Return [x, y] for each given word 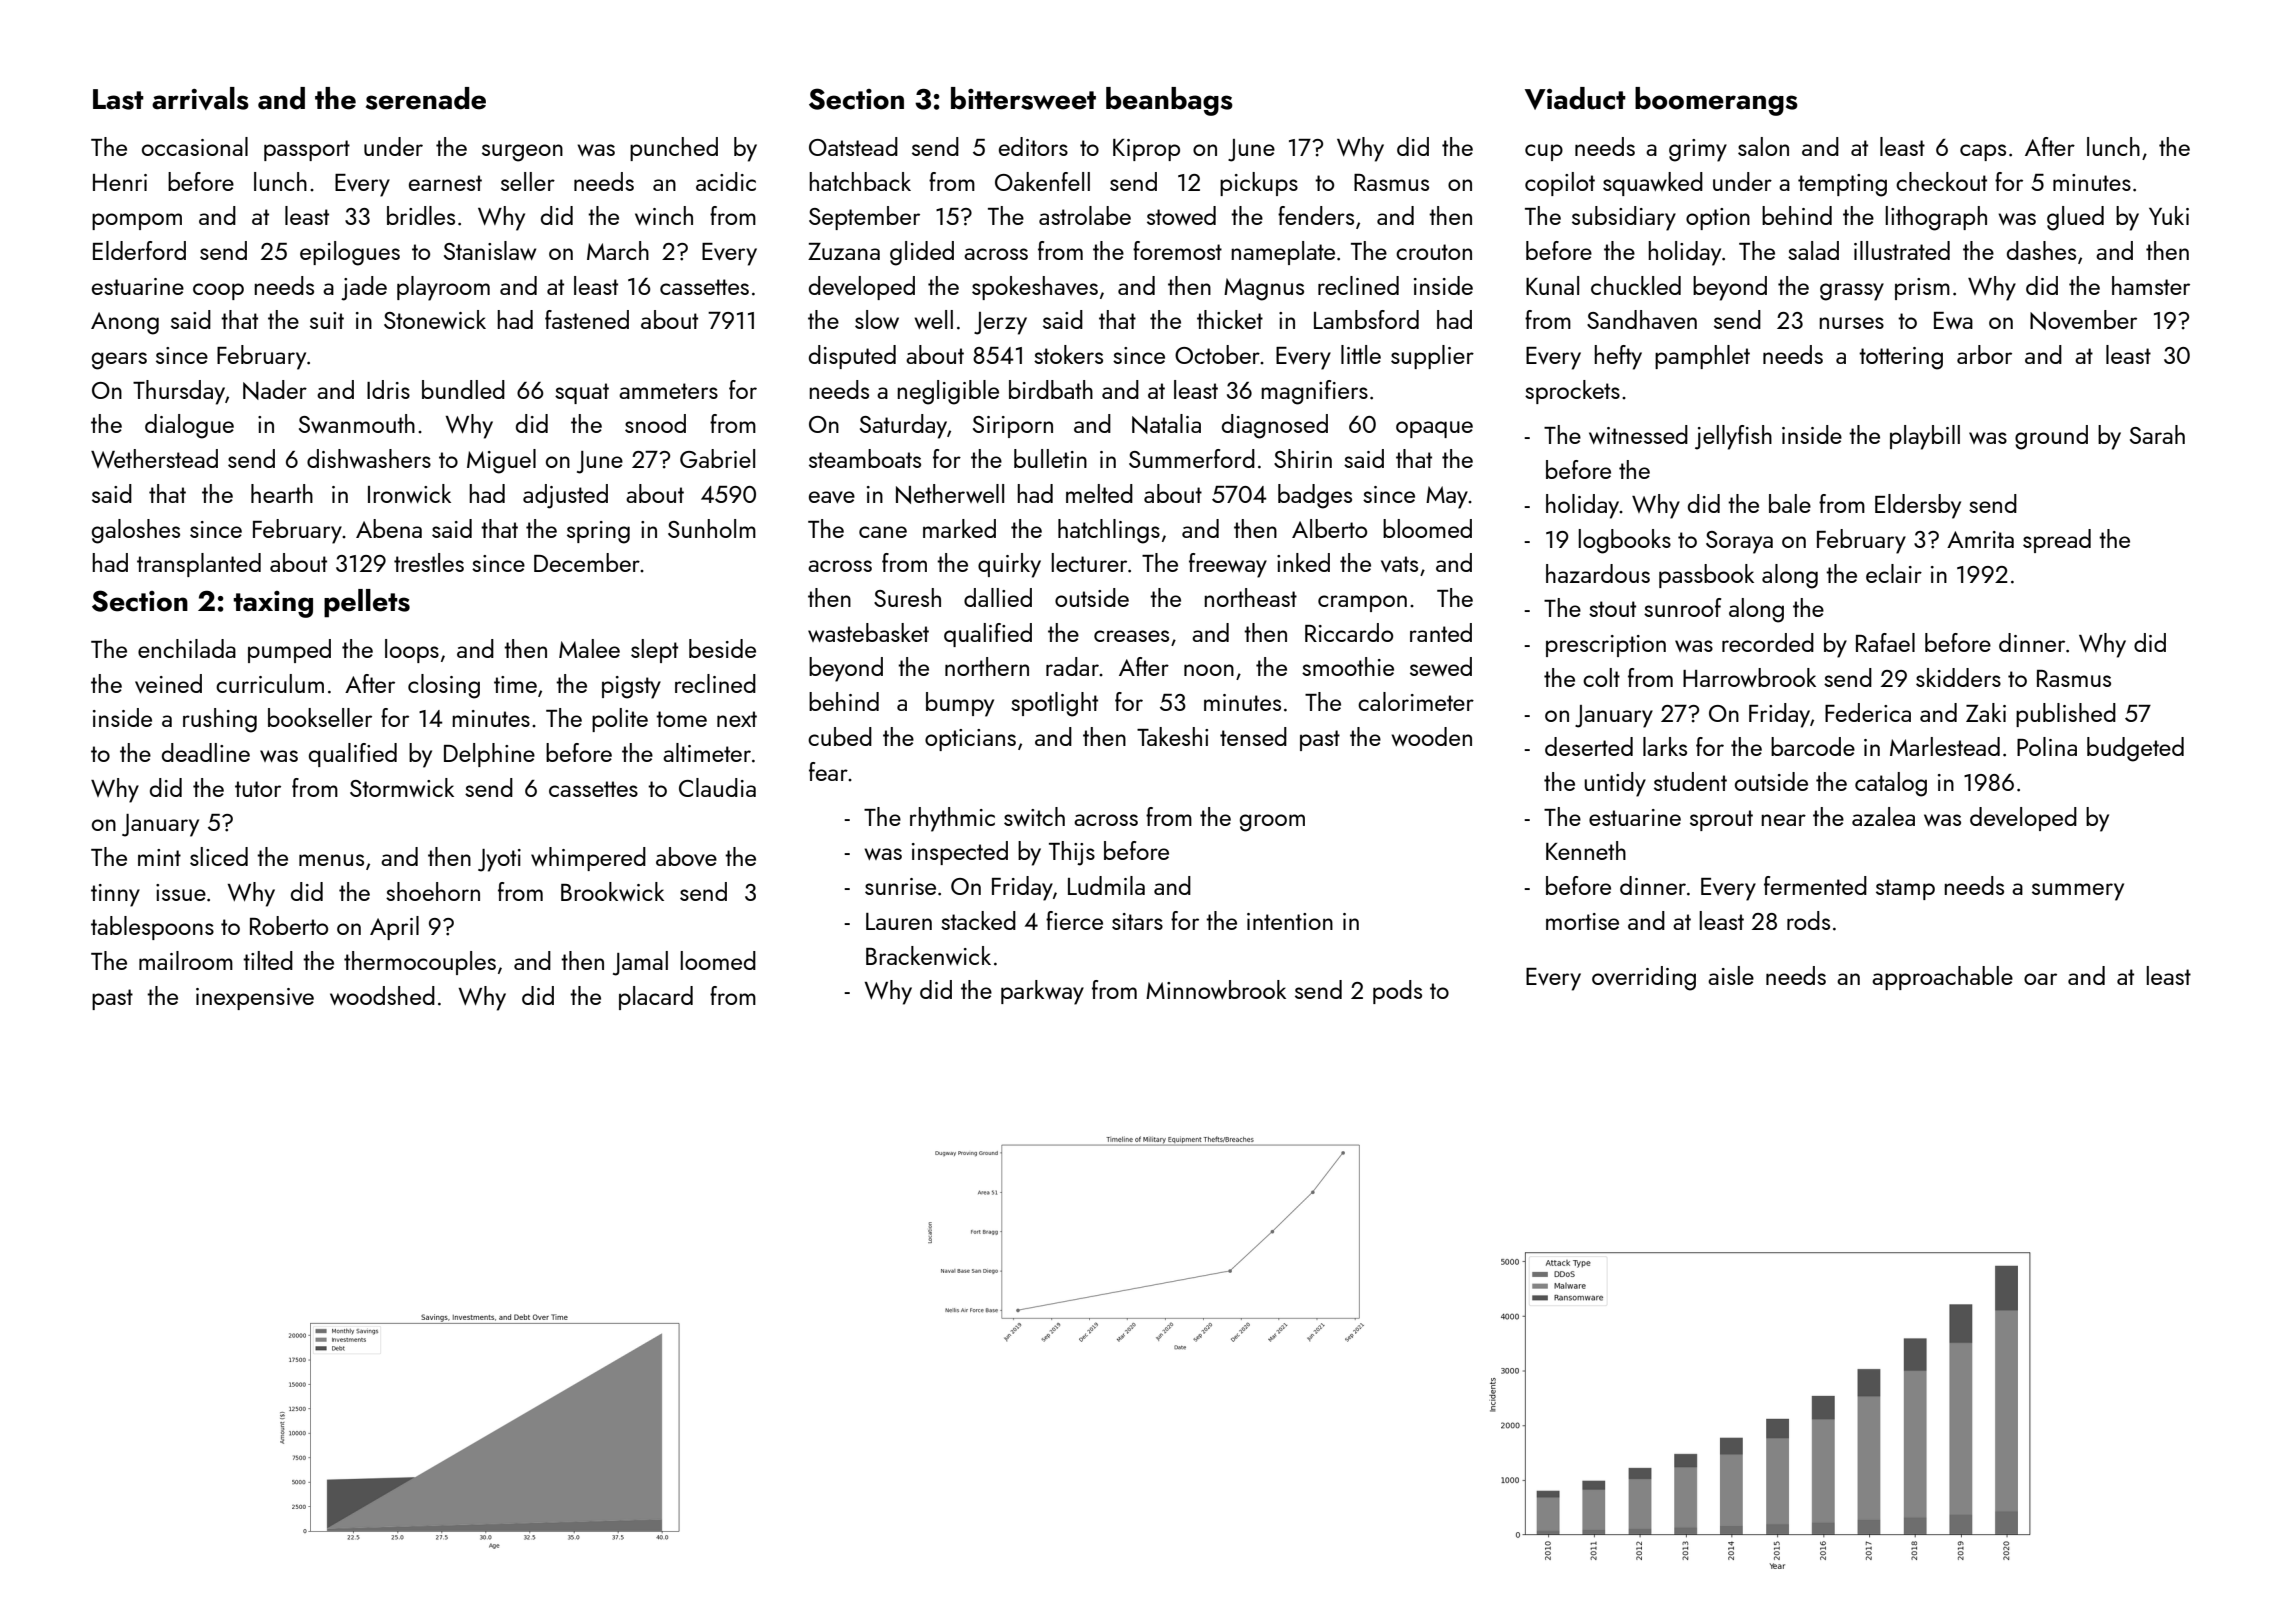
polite [620, 720]
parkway [1042, 992]
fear [828, 771]
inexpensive [255, 999]
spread [2057, 541]
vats [1399, 564]
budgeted [2135, 749]
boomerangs [1716, 101]
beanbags [1169, 101]
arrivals [200, 98]
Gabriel [717, 458]
